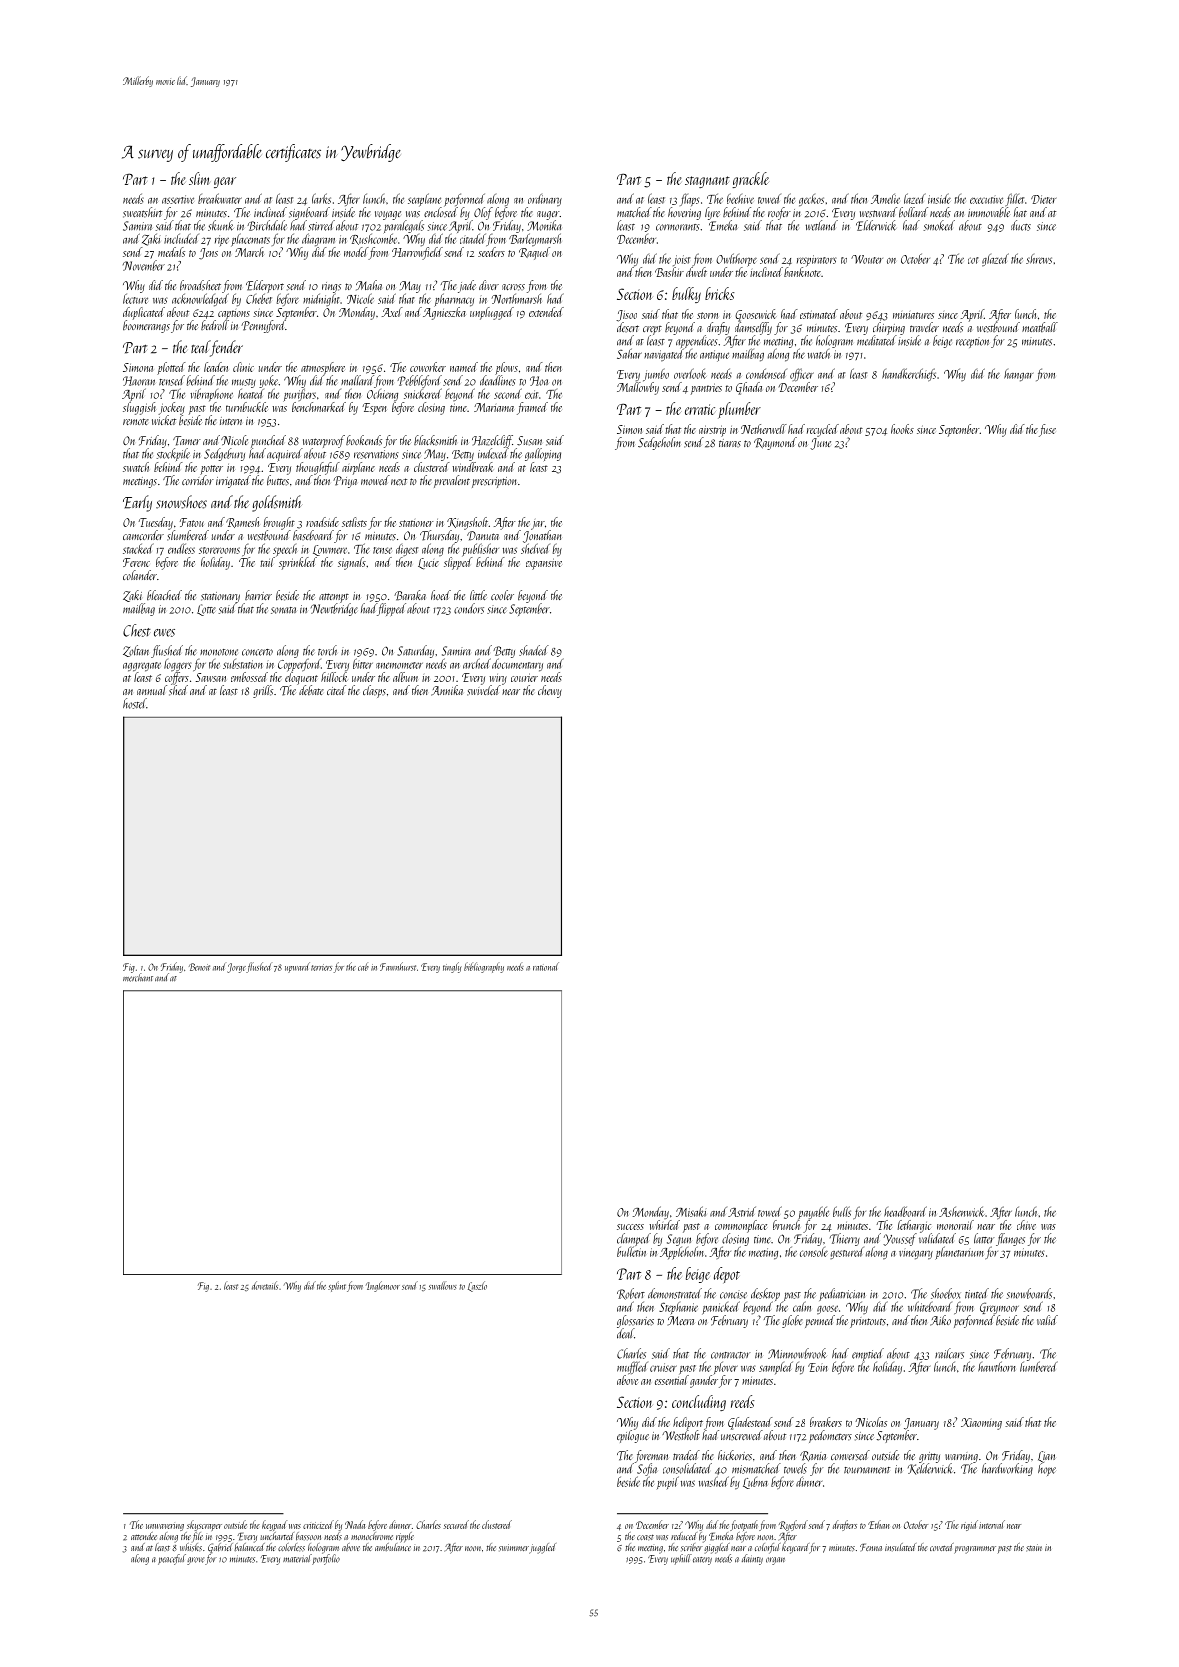 The width and height of the screenshot is (1179, 1667). What do you see at coordinates (813, 1456) in the screenshot?
I see `Rania` at bounding box center [813, 1456].
